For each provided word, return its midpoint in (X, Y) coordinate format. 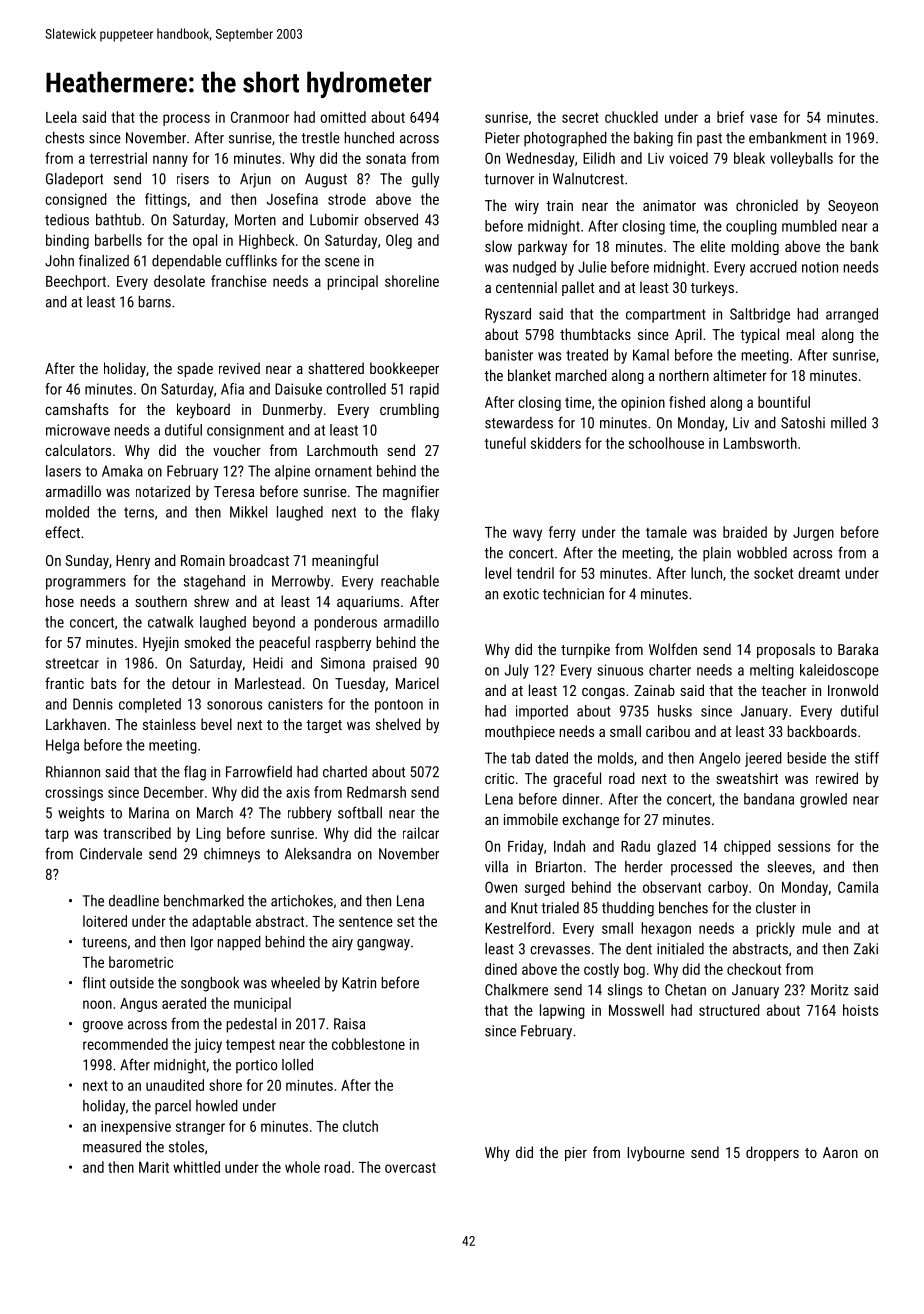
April (688, 335)
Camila (858, 887)
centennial (526, 287)
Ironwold (853, 690)
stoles (186, 1147)
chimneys (232, 855)
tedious (67, 220)
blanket (529, 375)
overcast (410, 1167)
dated (551, 758)
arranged (852, 315)
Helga (62, 746)
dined (501, 969)
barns (154, 302)
